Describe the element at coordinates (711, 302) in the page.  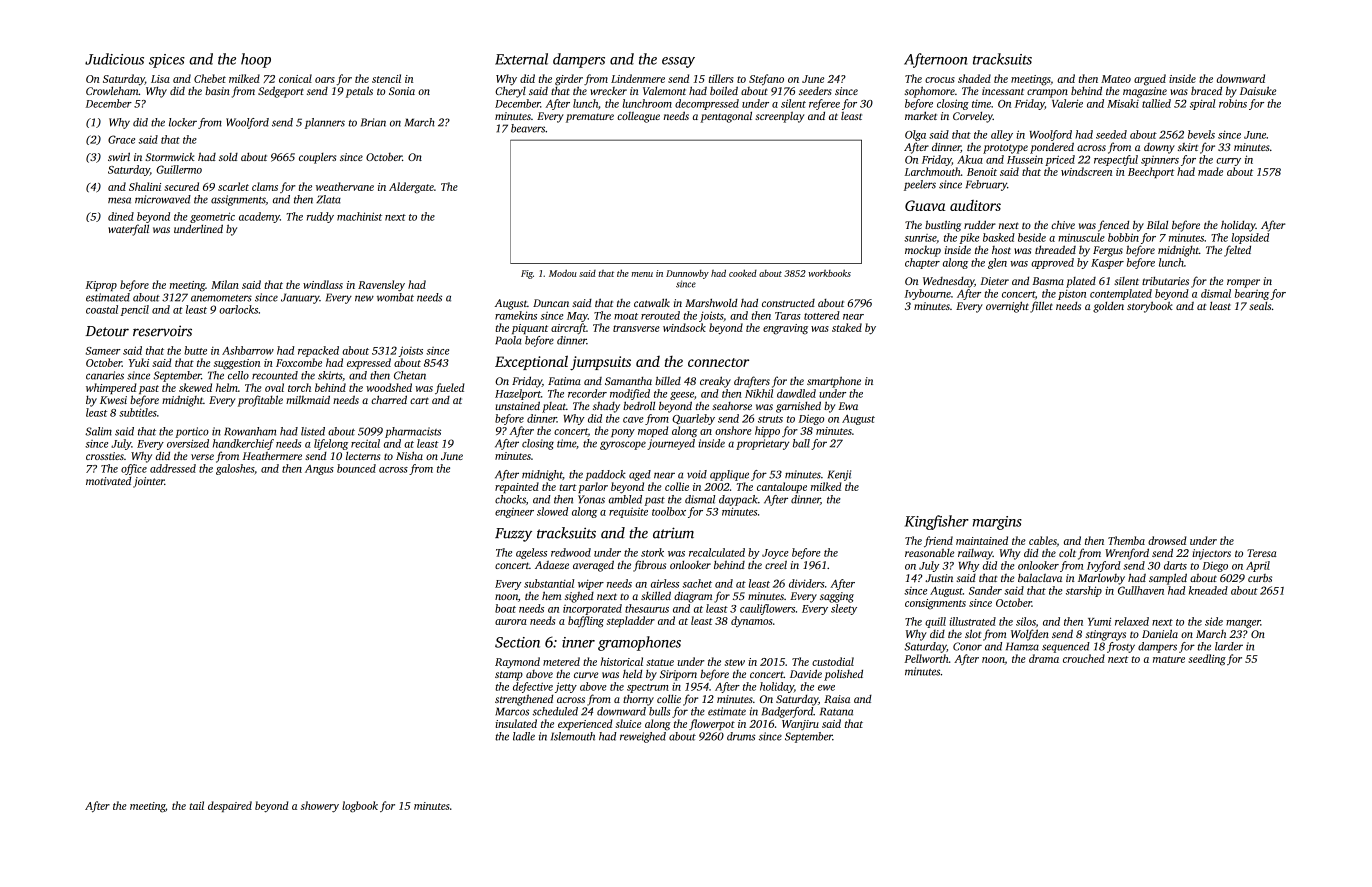
I see `Marshwold` at that location.
